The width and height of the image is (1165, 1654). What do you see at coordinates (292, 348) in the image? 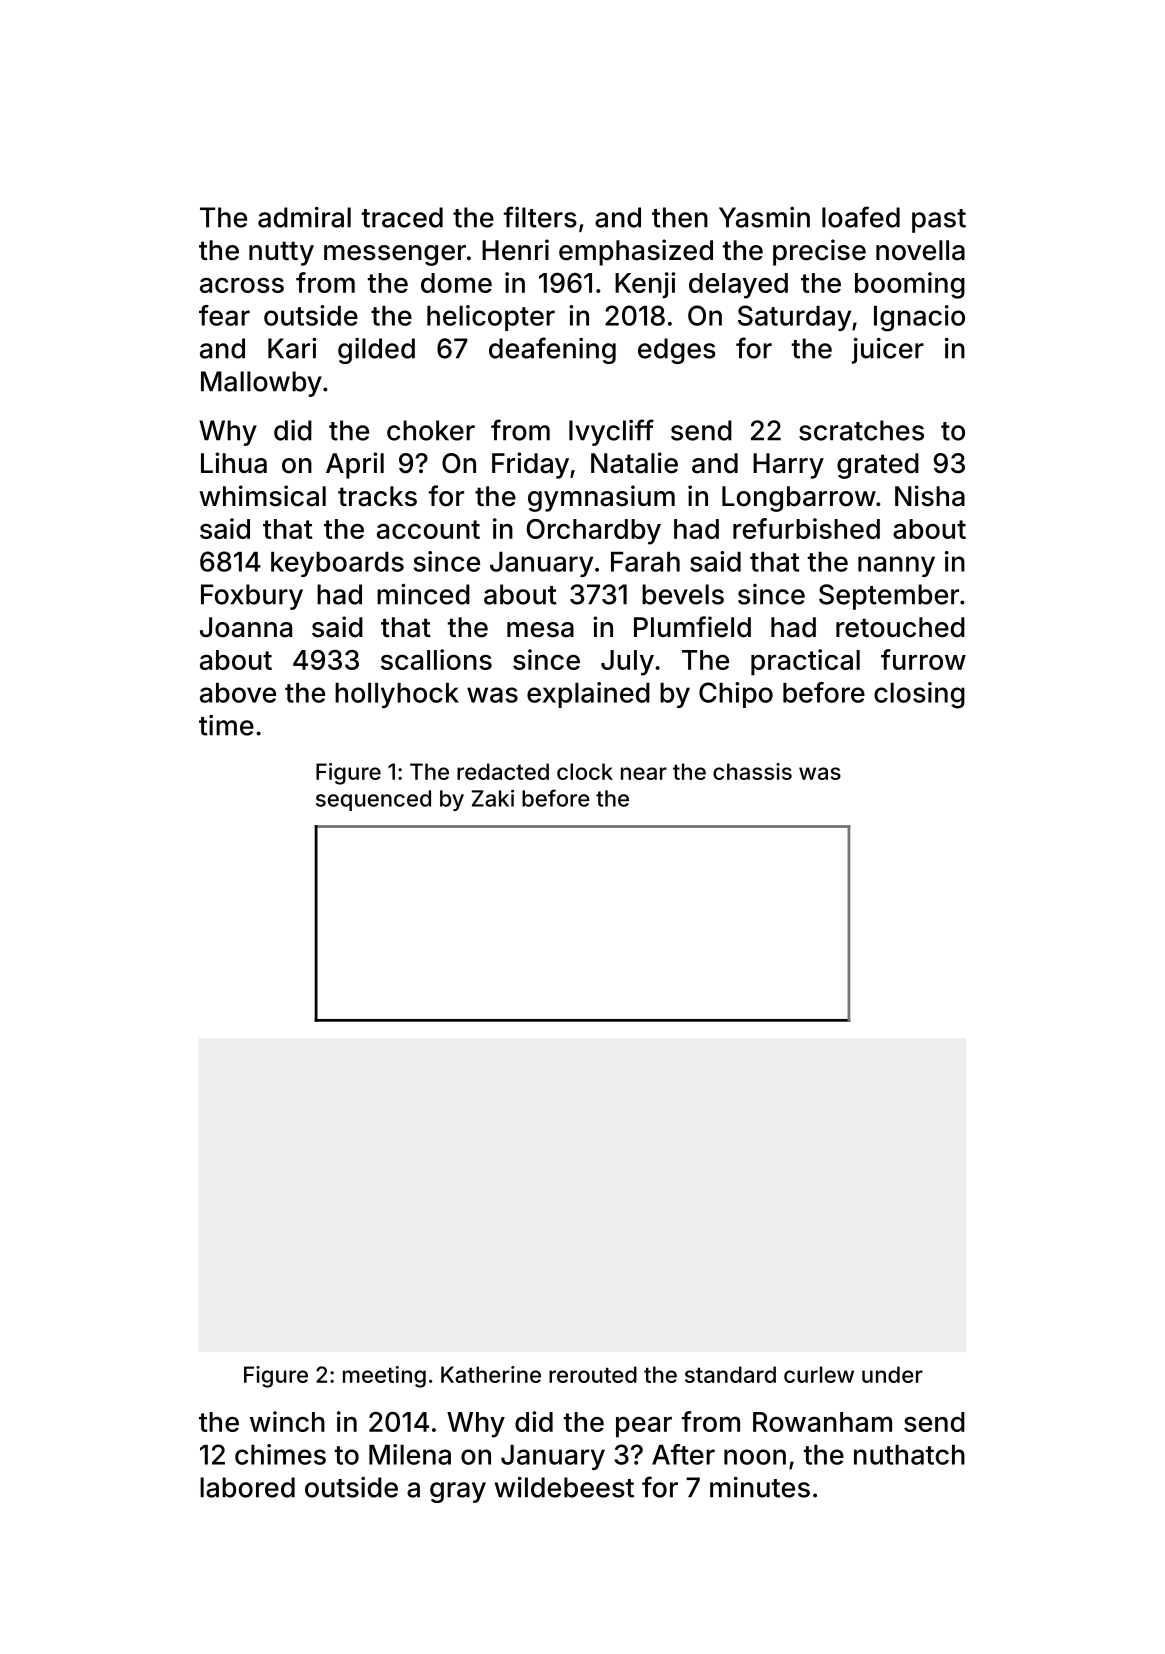
I see `Kari` at bounding box center [292, 348].
